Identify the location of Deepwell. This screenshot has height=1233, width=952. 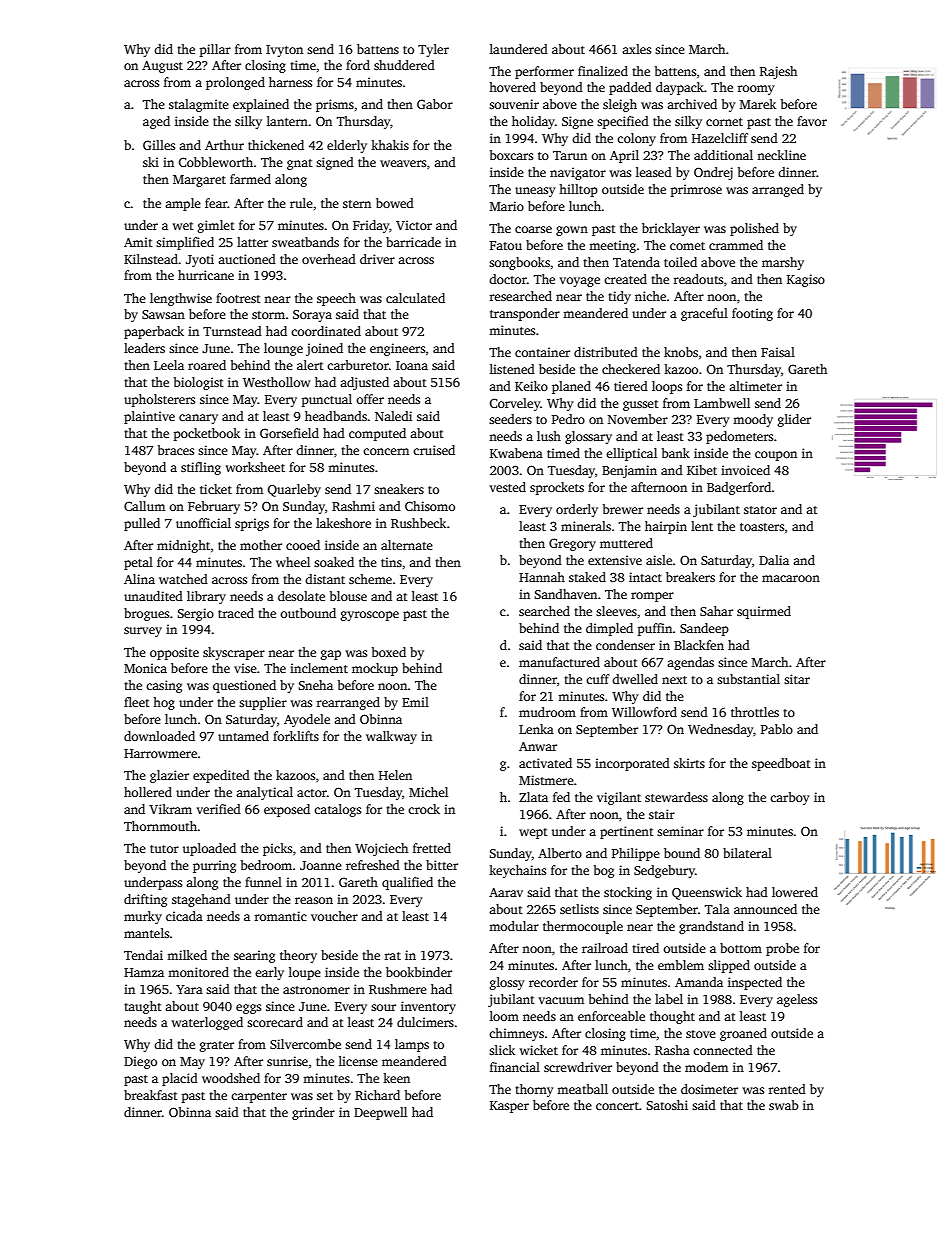
(380, 1113).
